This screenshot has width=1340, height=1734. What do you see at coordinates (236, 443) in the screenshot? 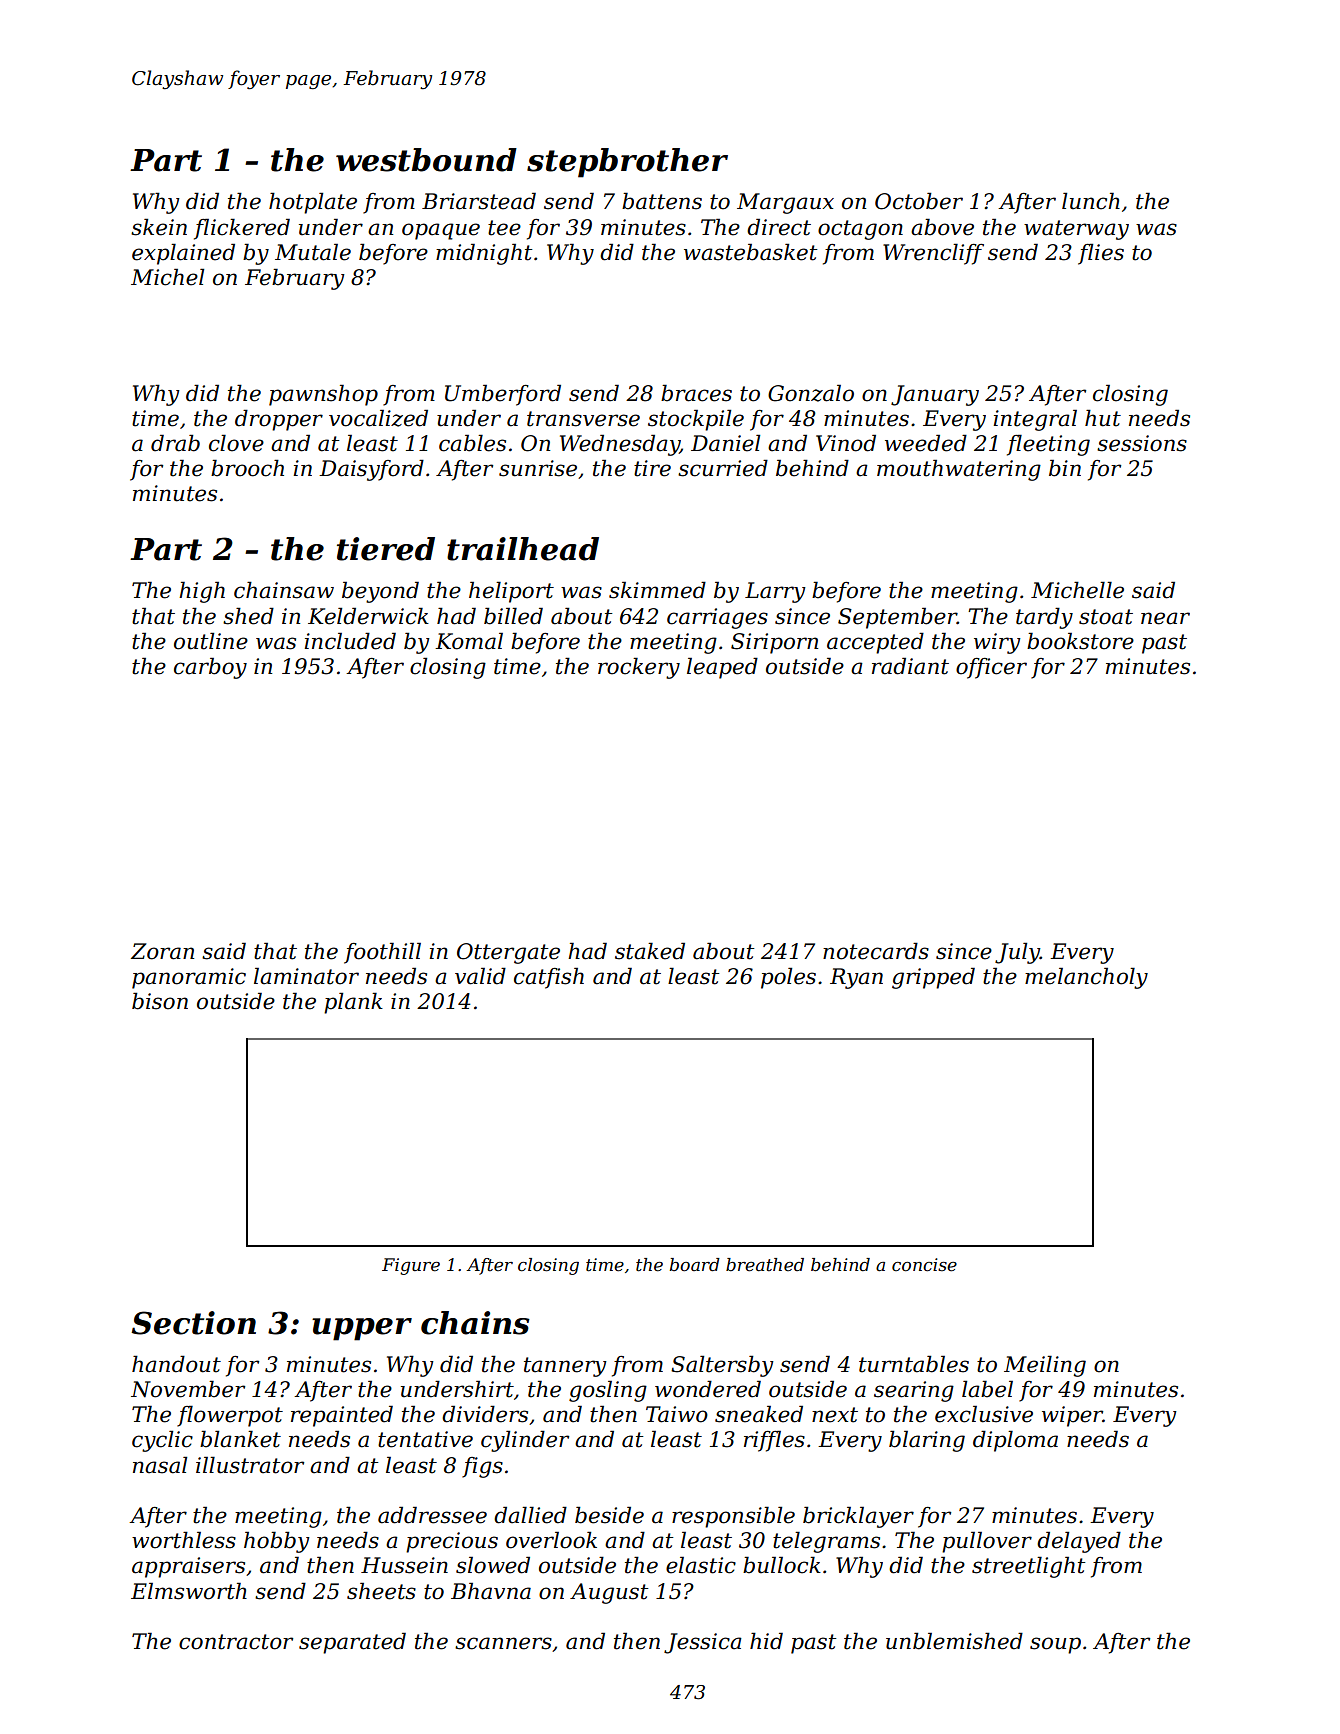
I see `clove` at bounding box center [236, 443].
